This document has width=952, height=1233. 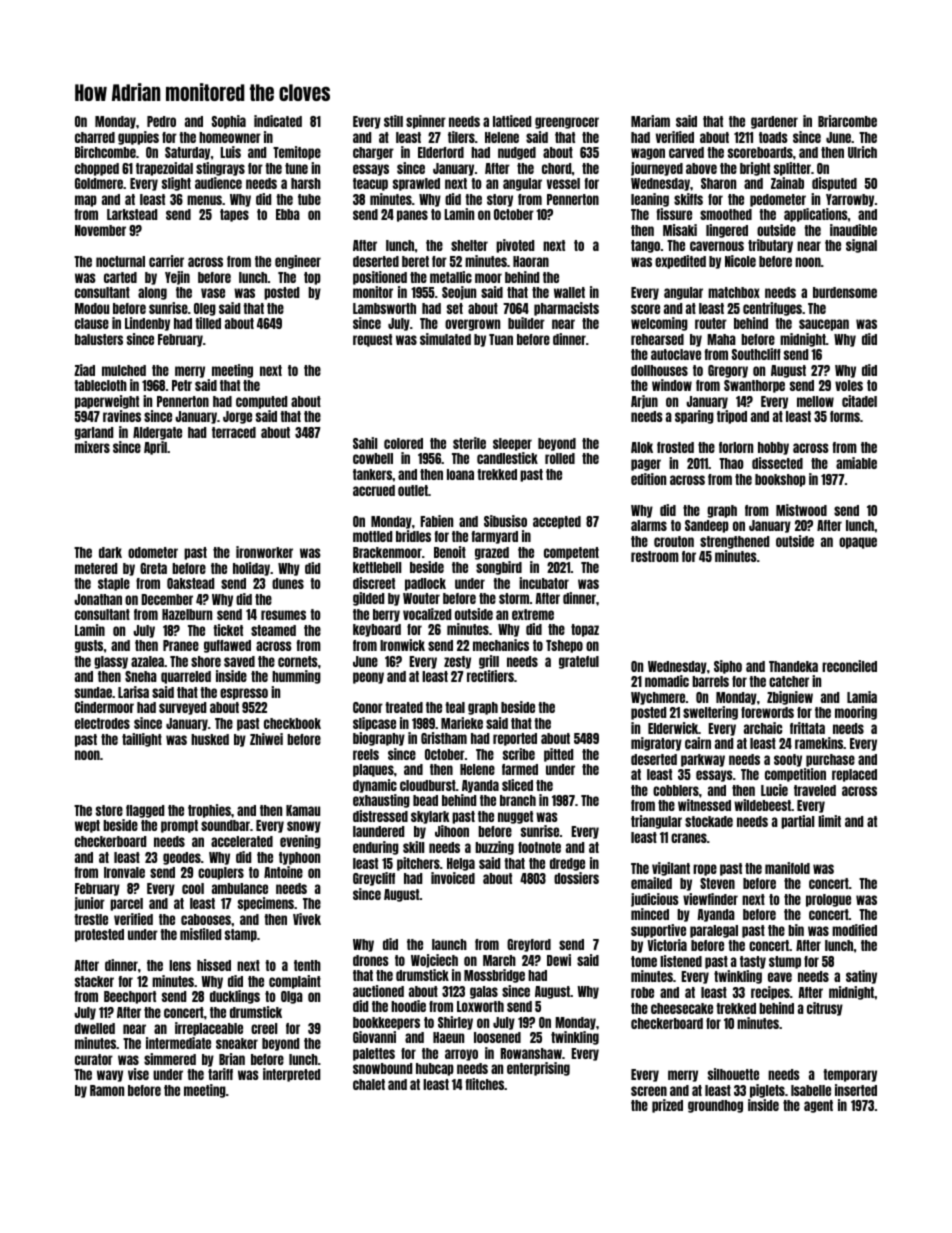 What do you see at coordinates (715, 1106) in the document?
I see `groundhog` at bounding box center [715, 1106].
